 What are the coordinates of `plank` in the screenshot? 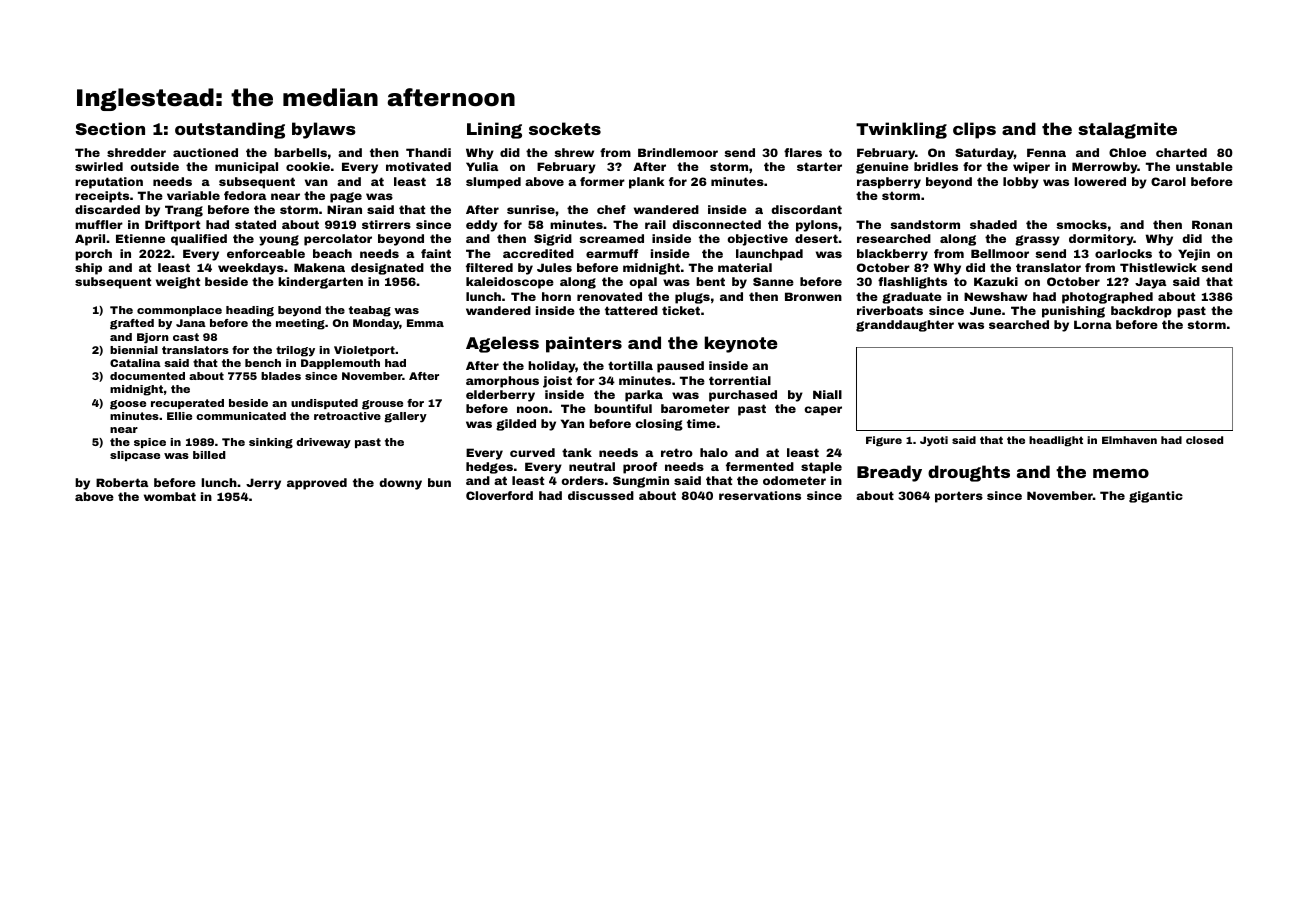 It's located at (646, 183).
